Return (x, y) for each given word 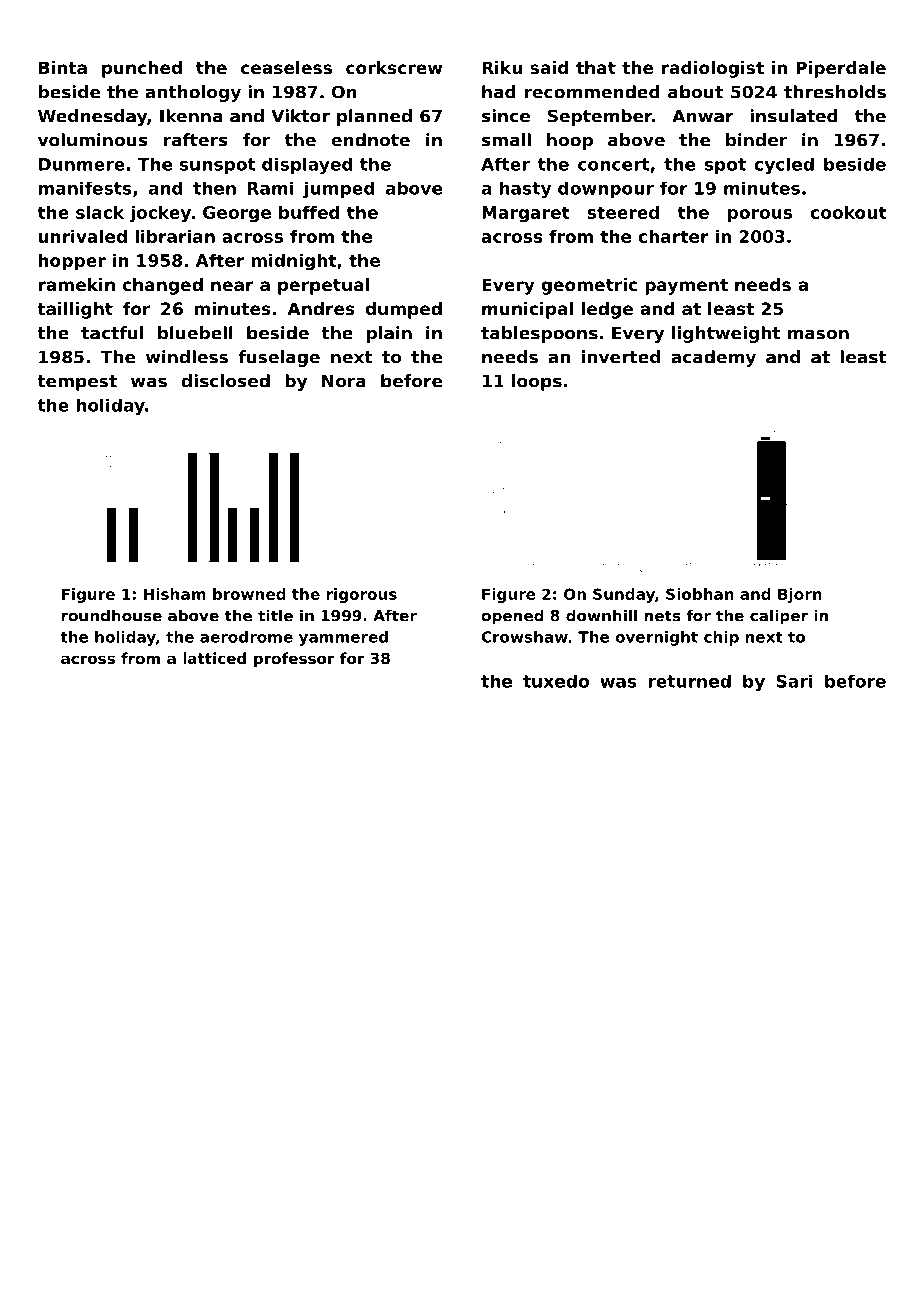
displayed (307, 165)
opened (512, 617)
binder (756, 140)
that (596, 67)
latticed (214, 658)
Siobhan (700, 594)
